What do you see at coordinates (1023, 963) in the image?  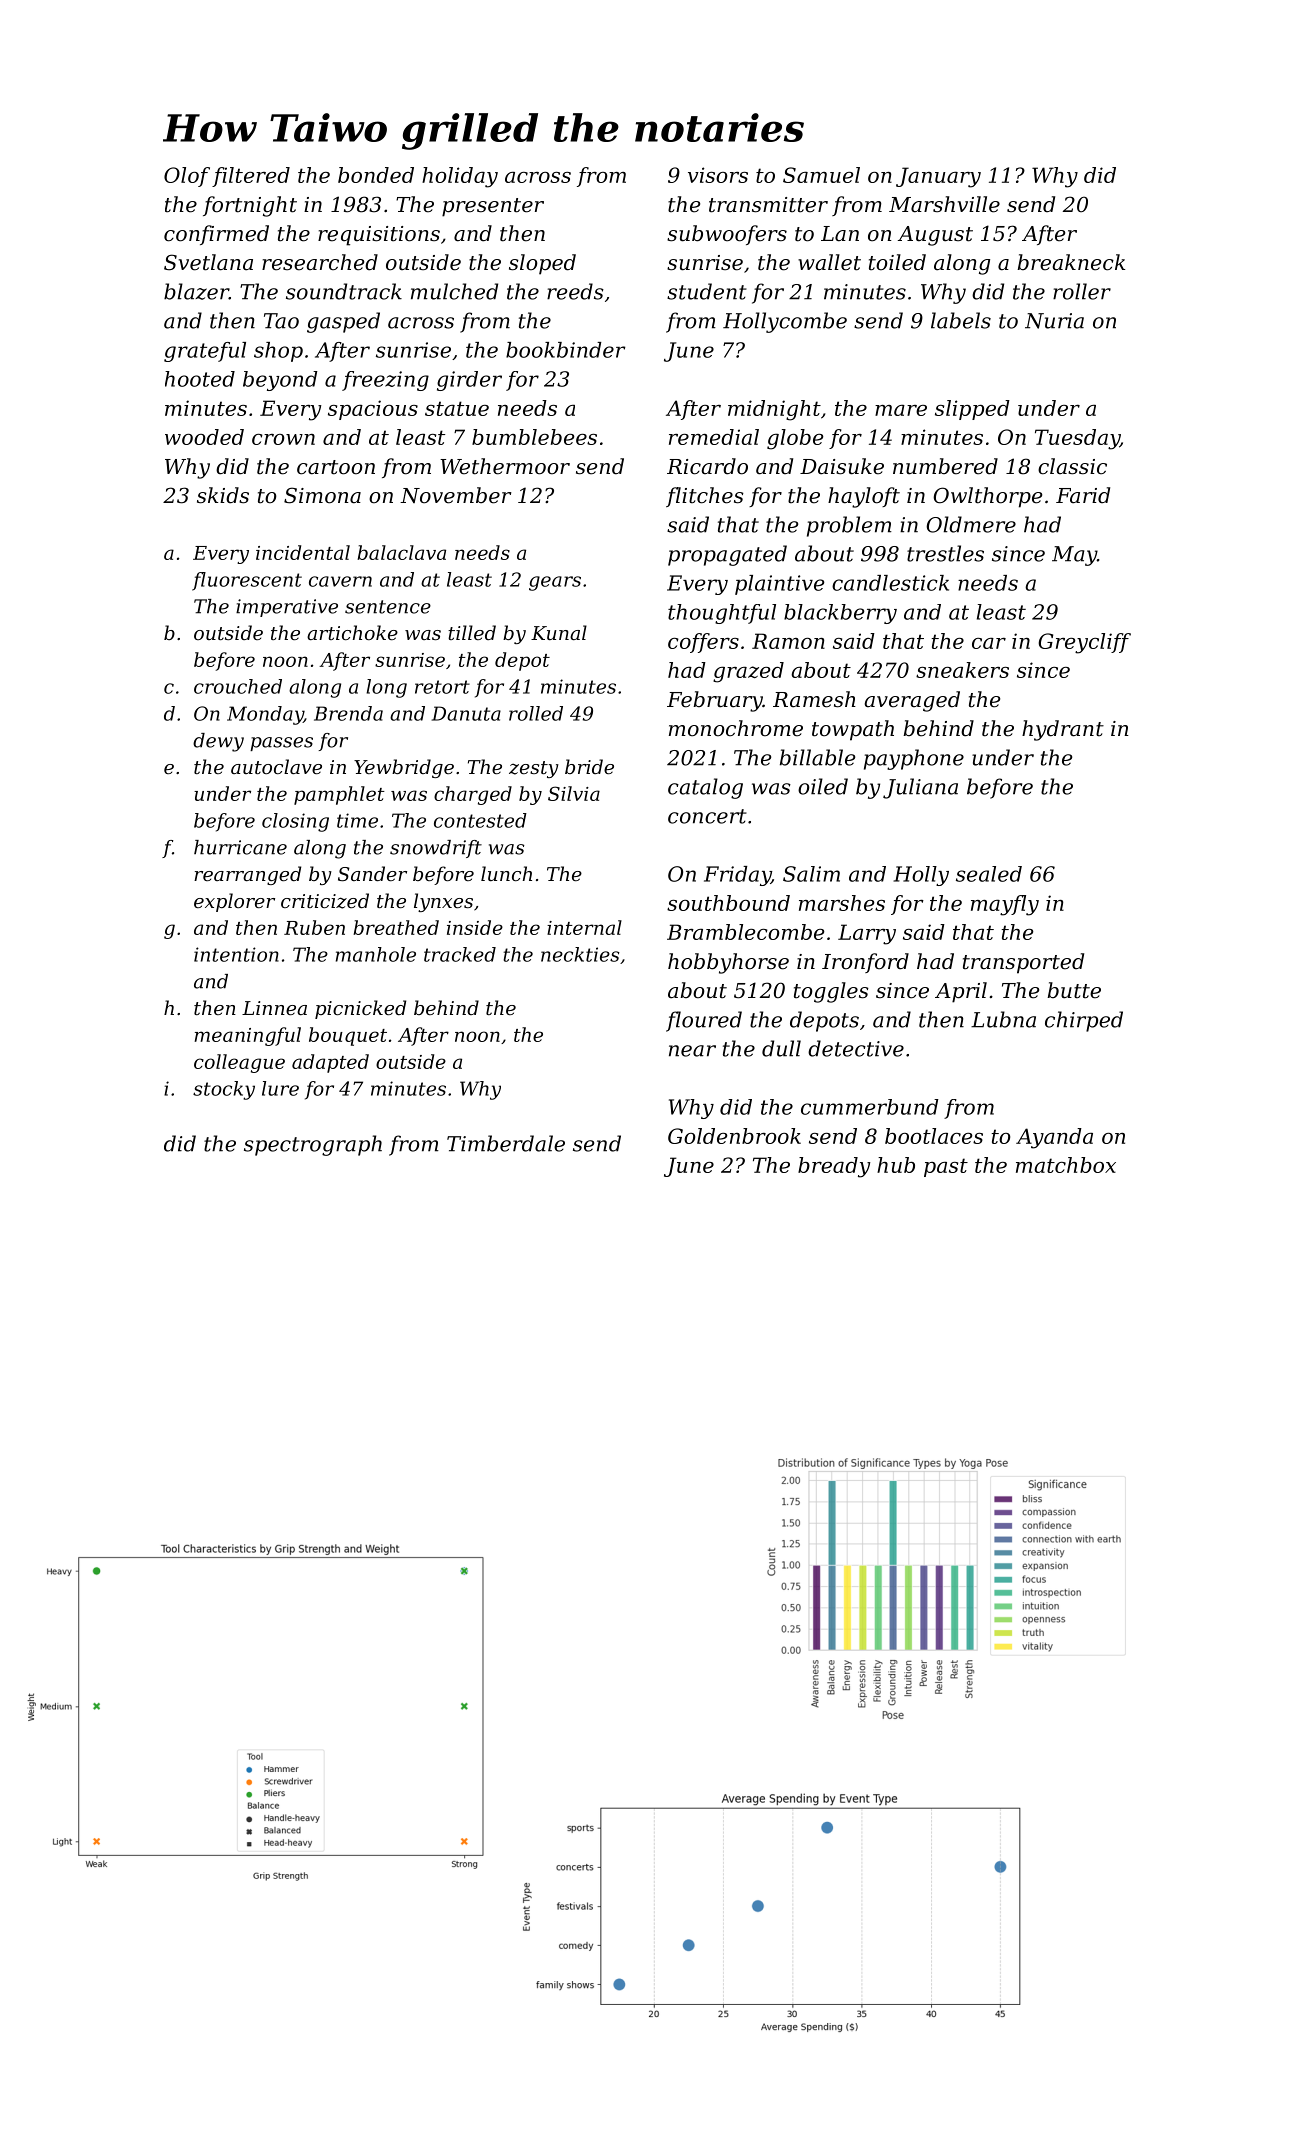 I see `transported` at bounding box center [1023, 963].
